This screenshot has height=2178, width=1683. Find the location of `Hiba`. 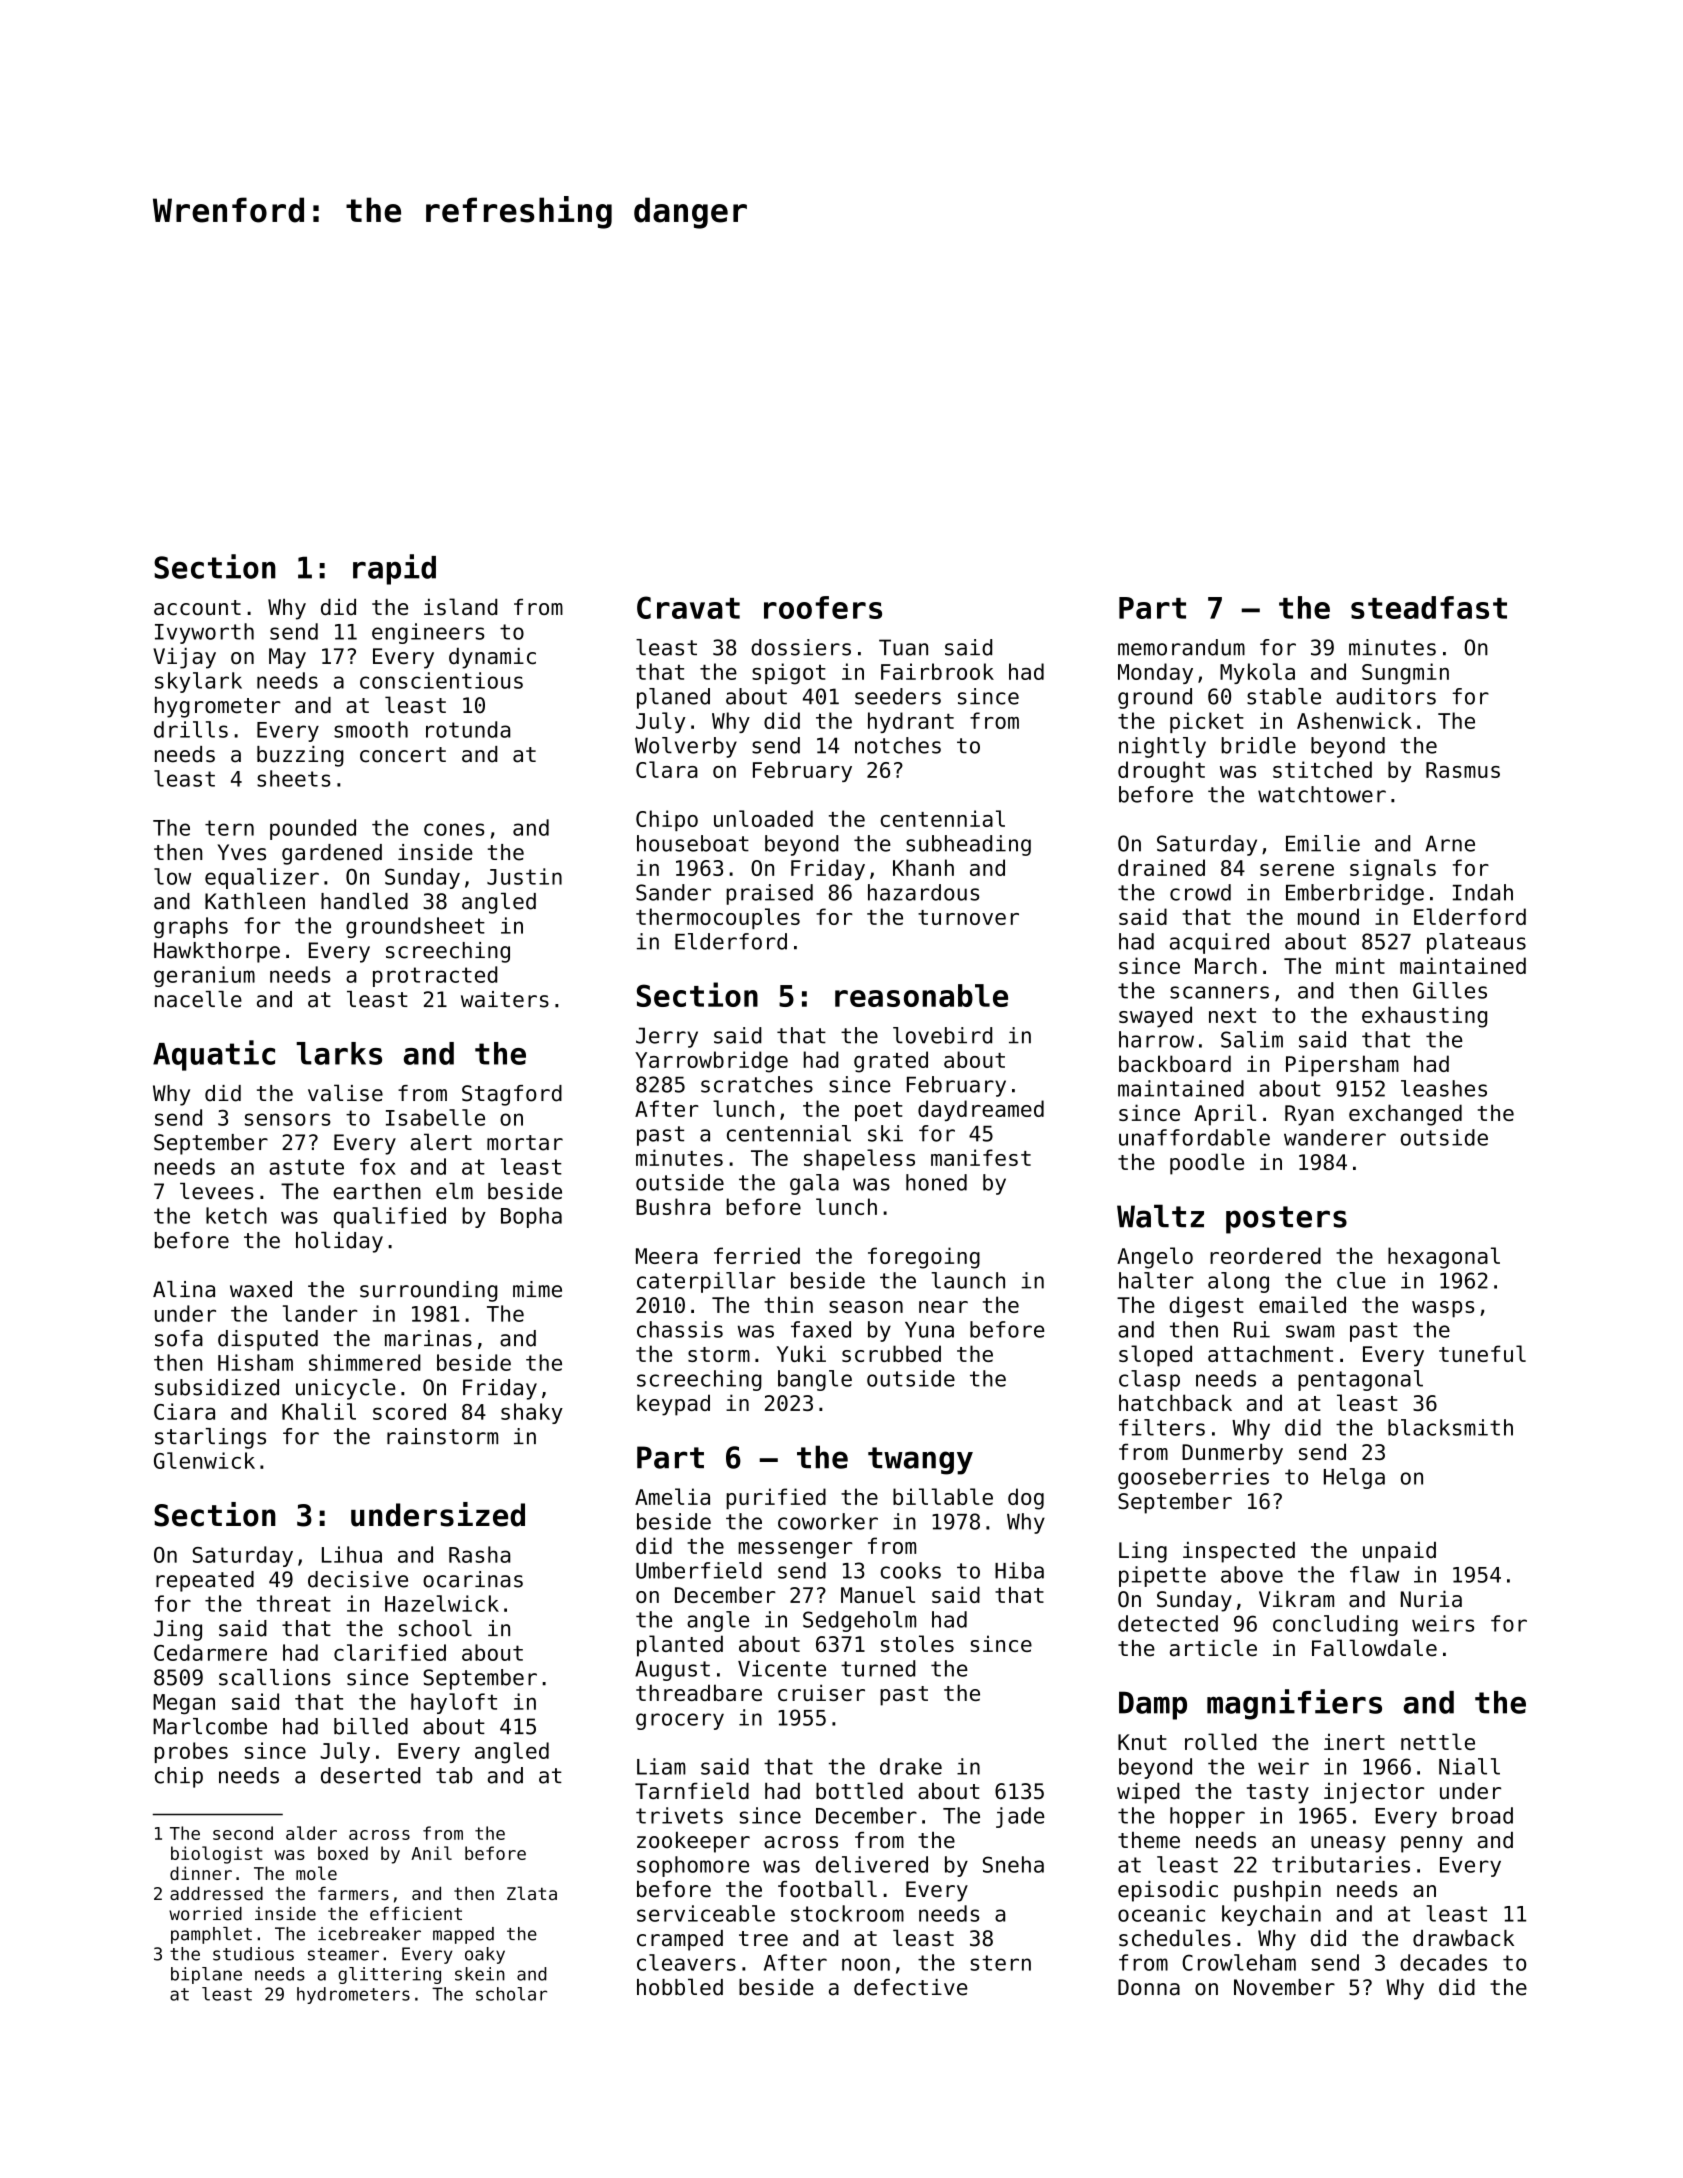

Hiba is located at coordinates (1019, 1570).
